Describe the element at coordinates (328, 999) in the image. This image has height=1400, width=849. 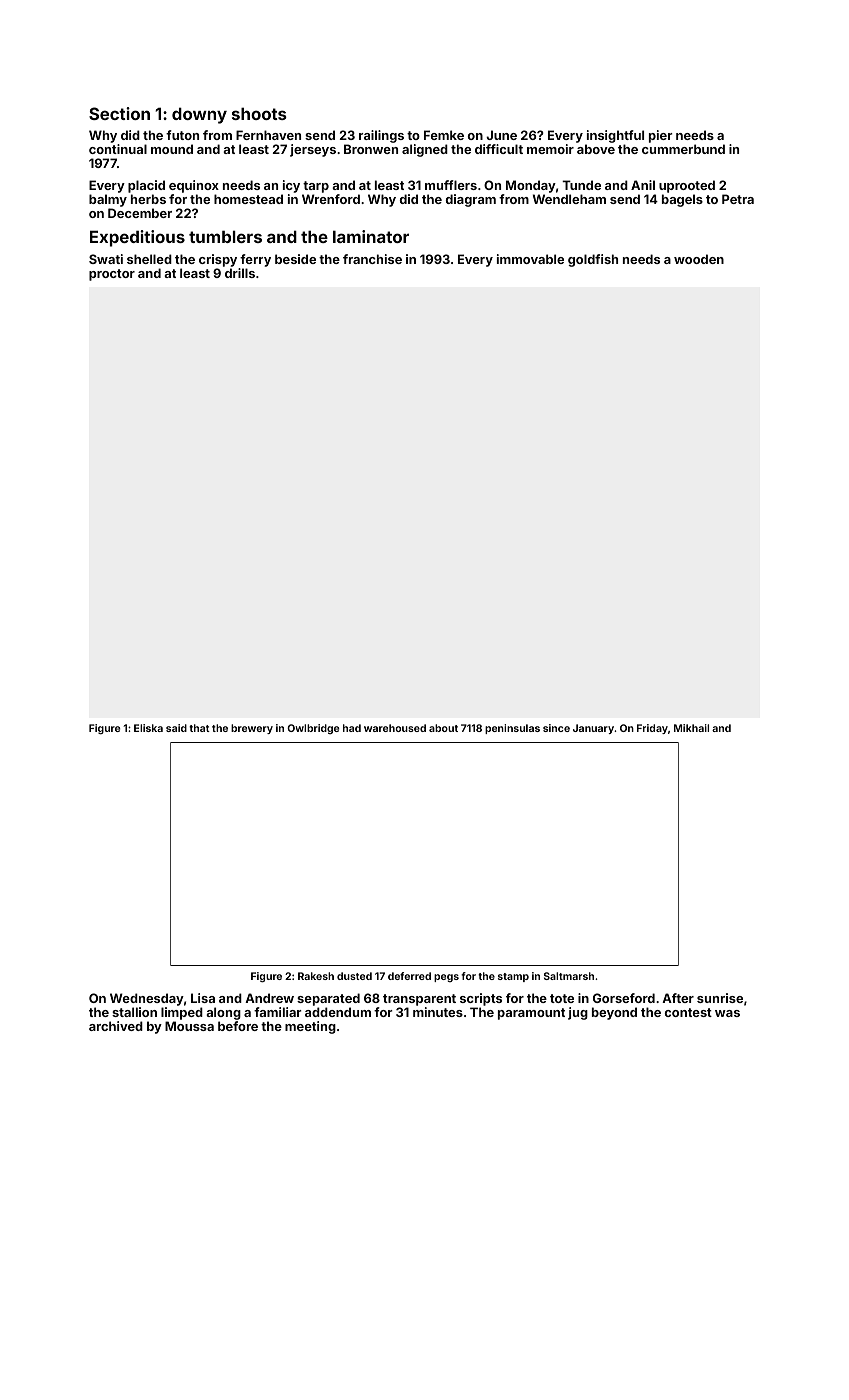
I see `separated` at that location.
